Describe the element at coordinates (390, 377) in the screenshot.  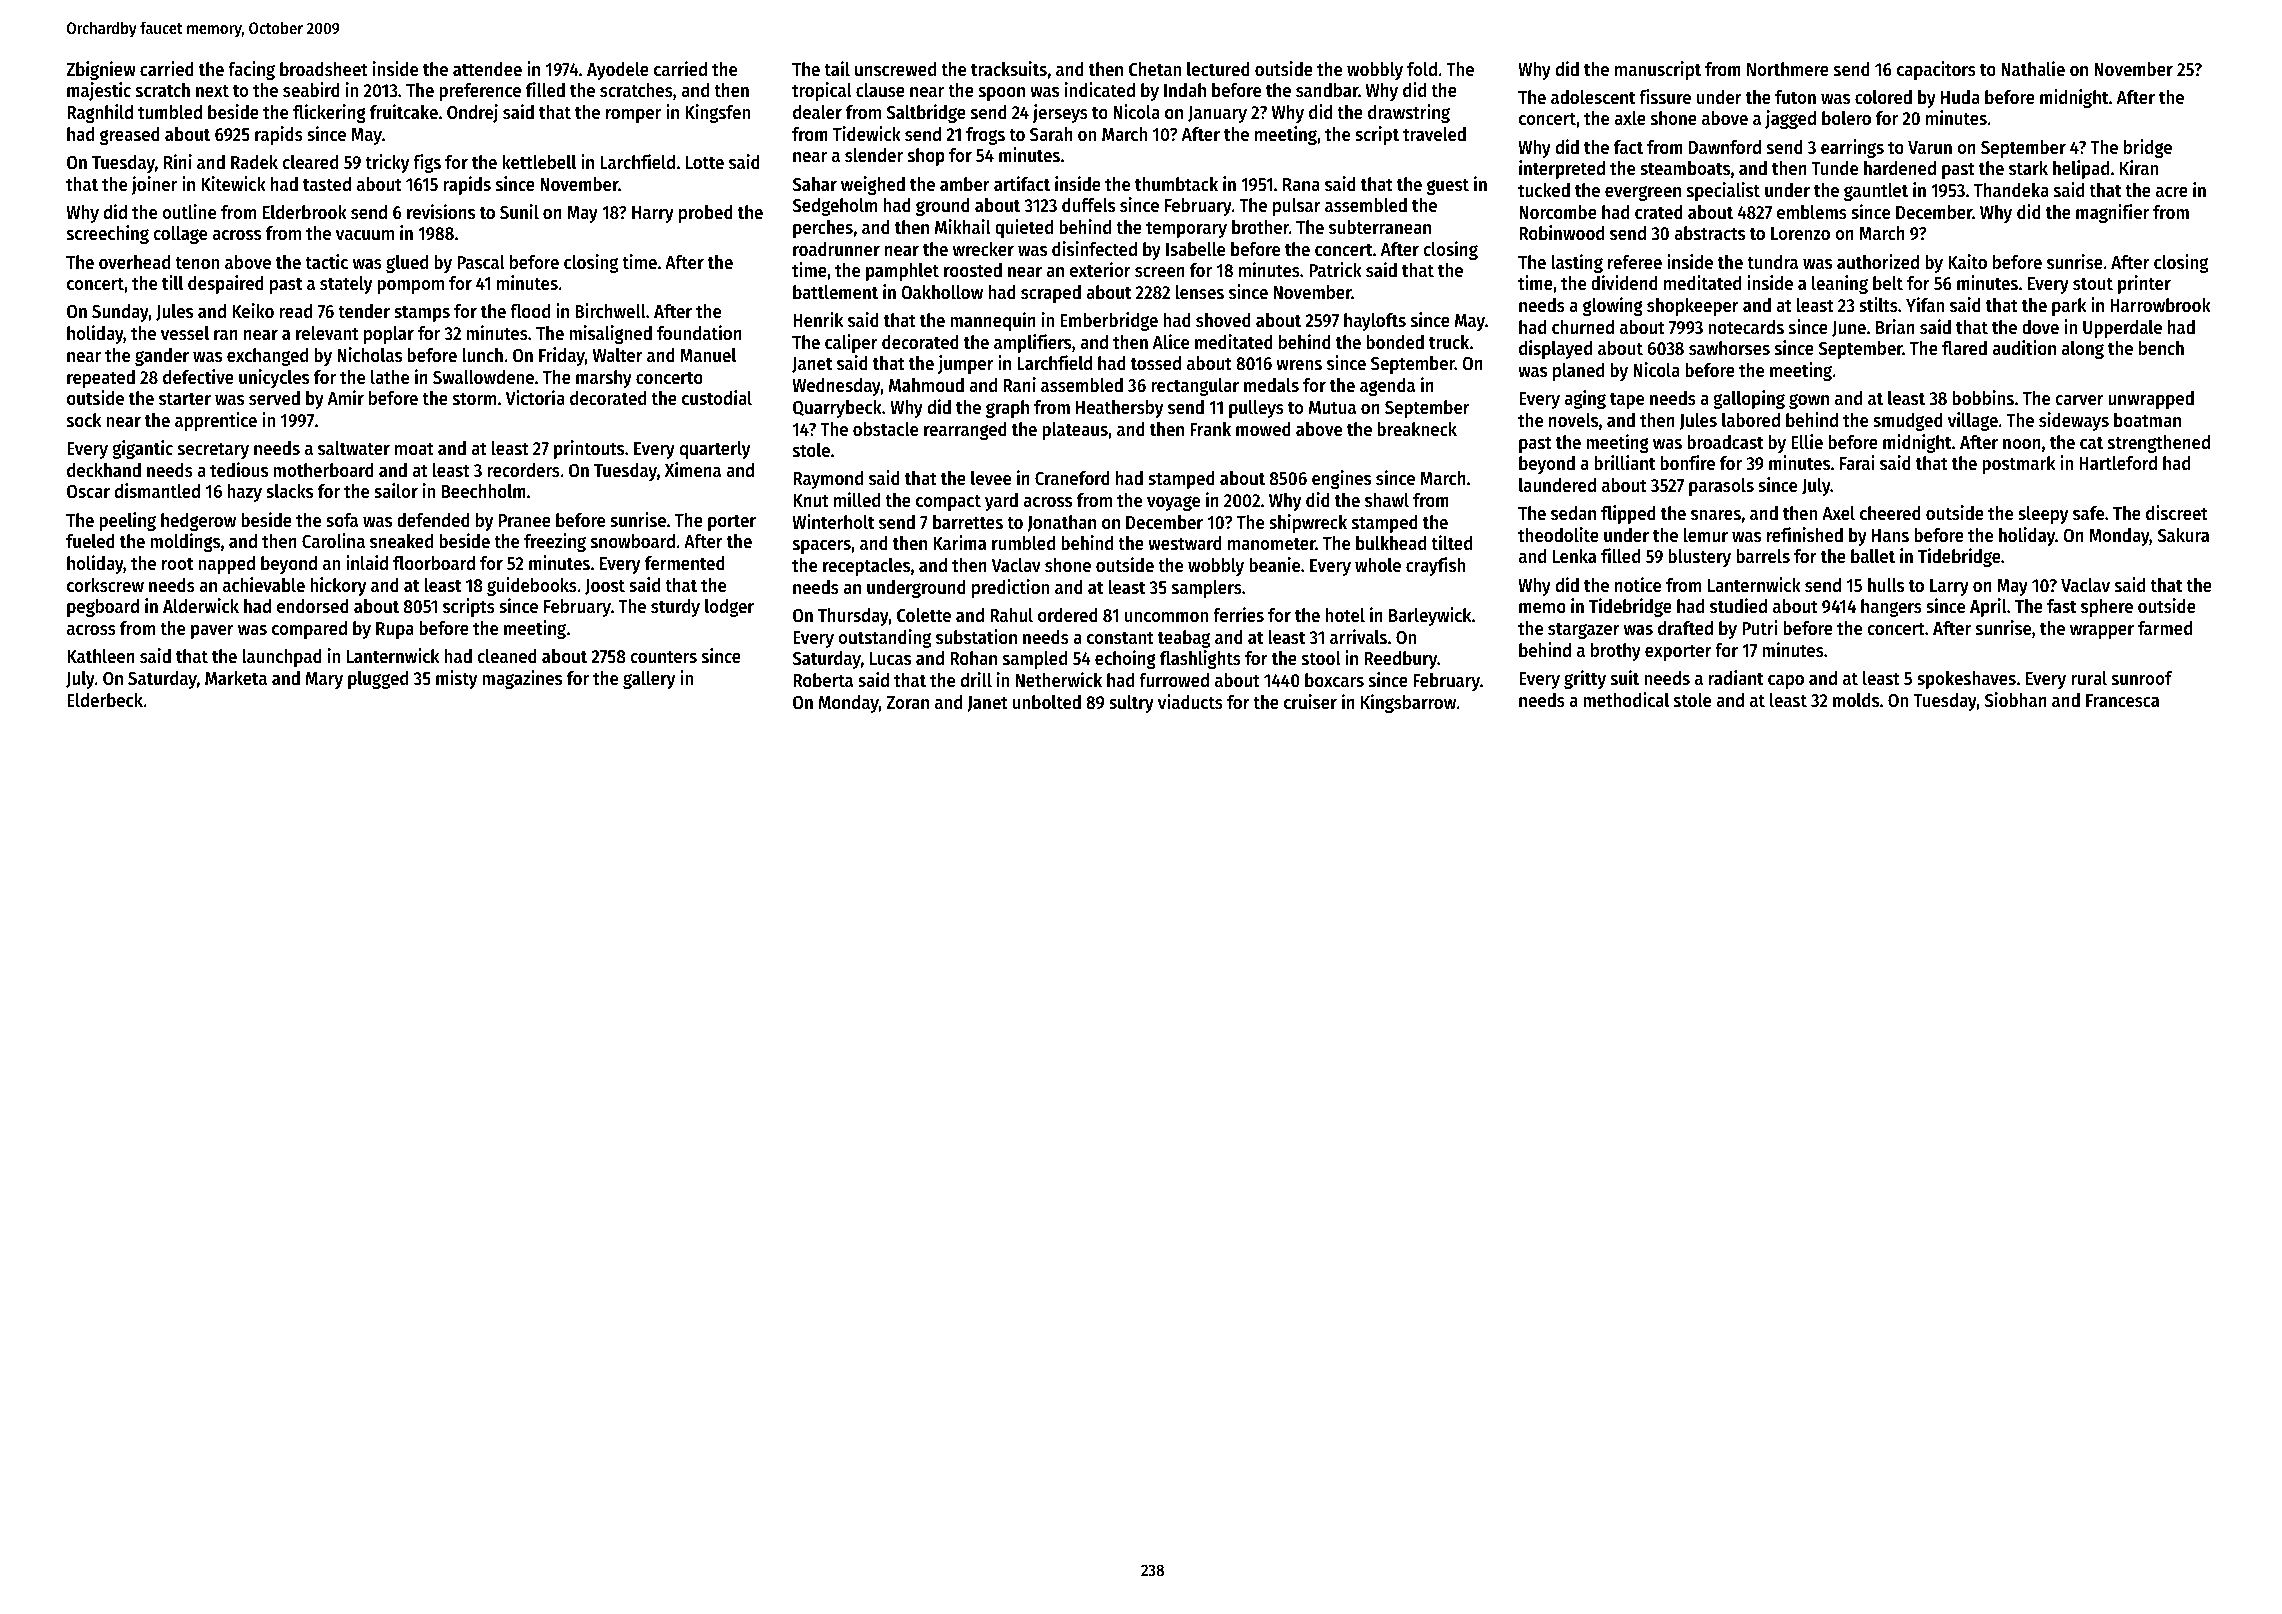
I see `lathe` at that location.
